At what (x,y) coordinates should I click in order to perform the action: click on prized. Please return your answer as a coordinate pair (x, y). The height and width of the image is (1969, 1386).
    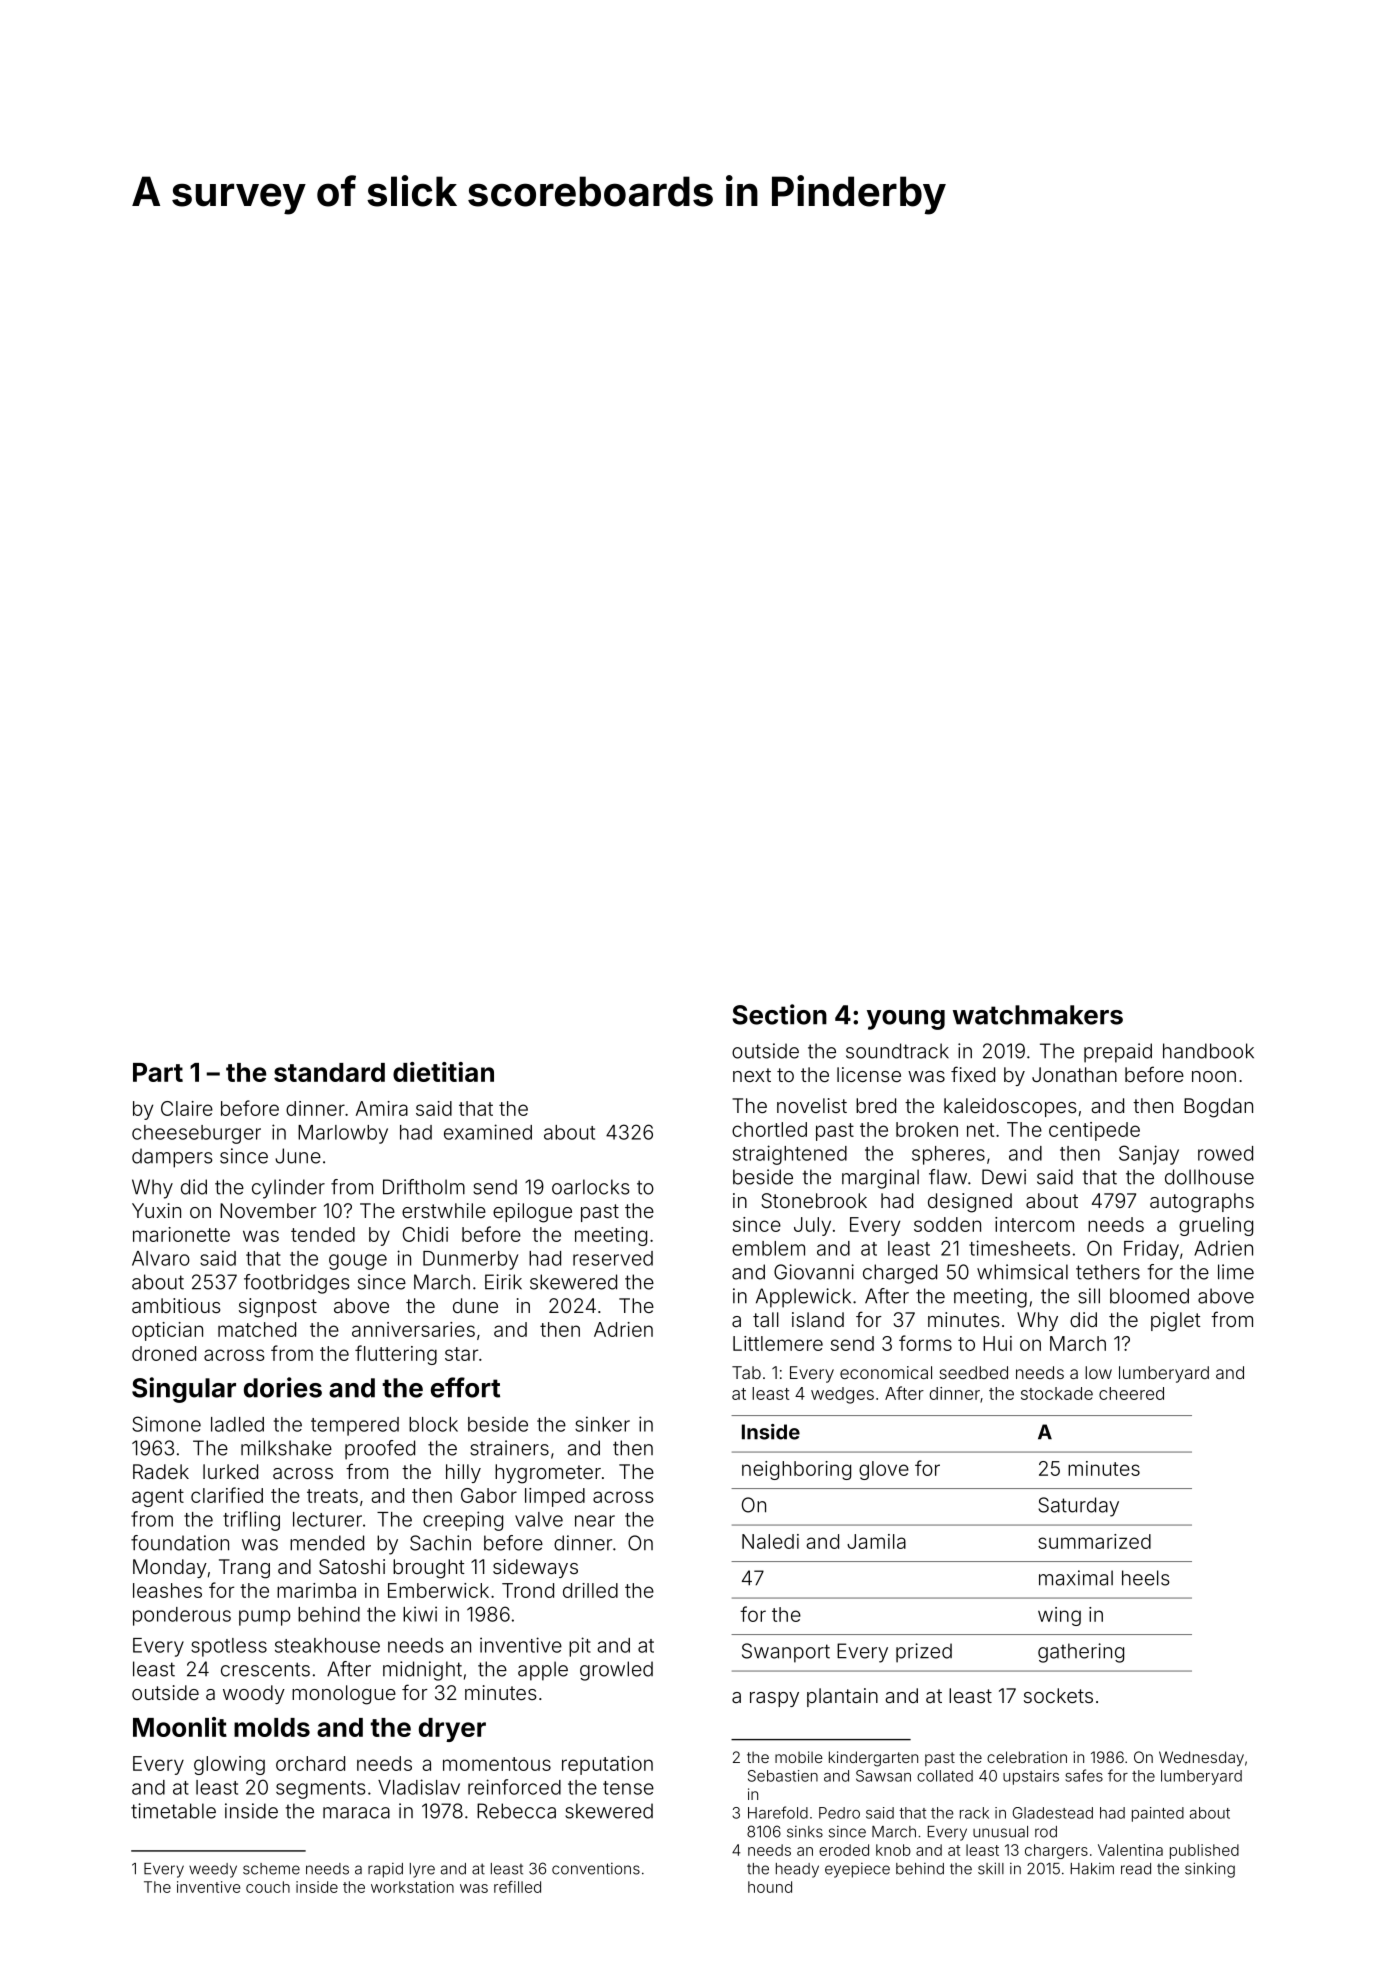
    Looking at the image, I should click on (924, 1653).
